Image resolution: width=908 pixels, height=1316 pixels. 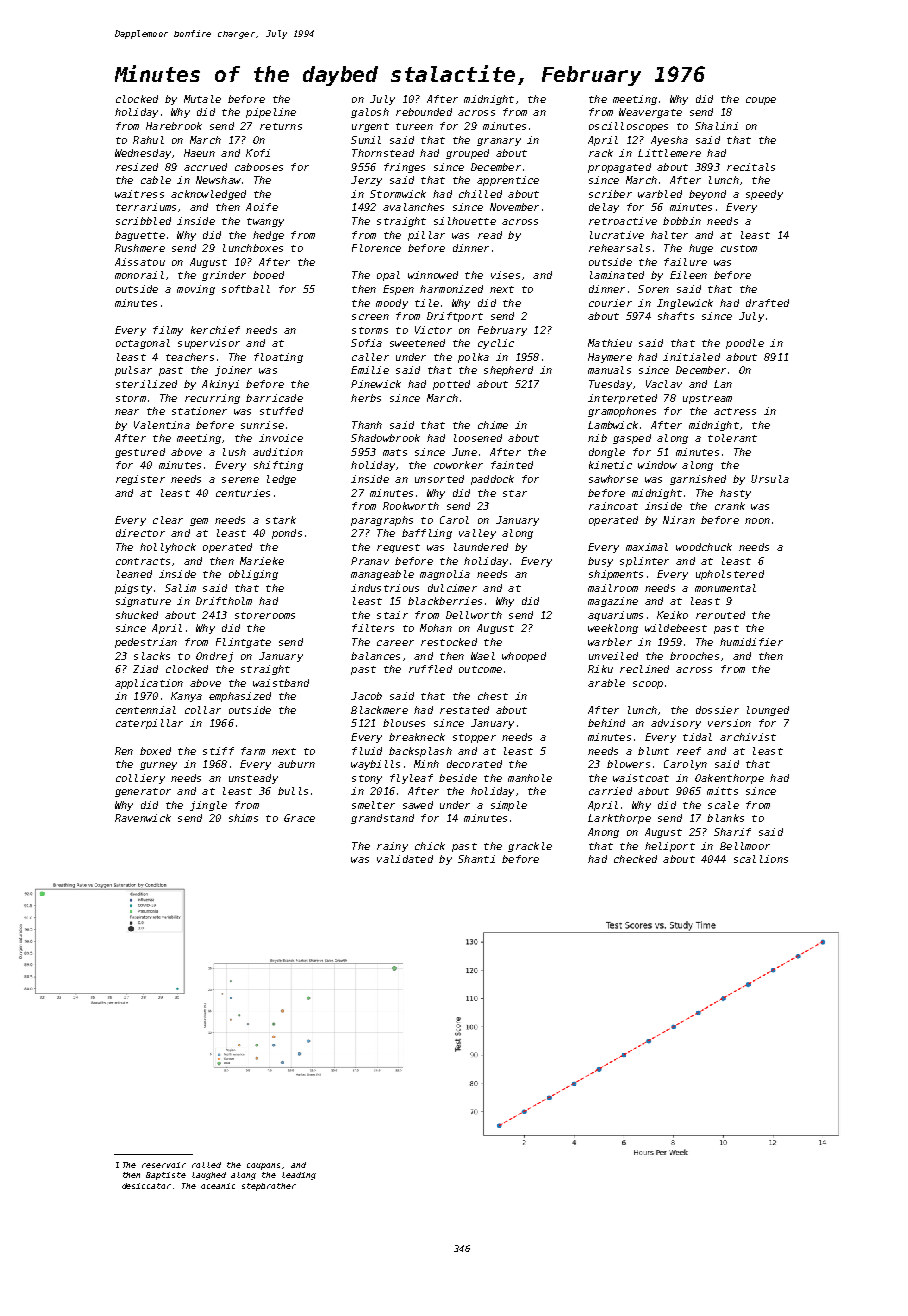 I want to click on coupe, so click(x=761, y=101).
